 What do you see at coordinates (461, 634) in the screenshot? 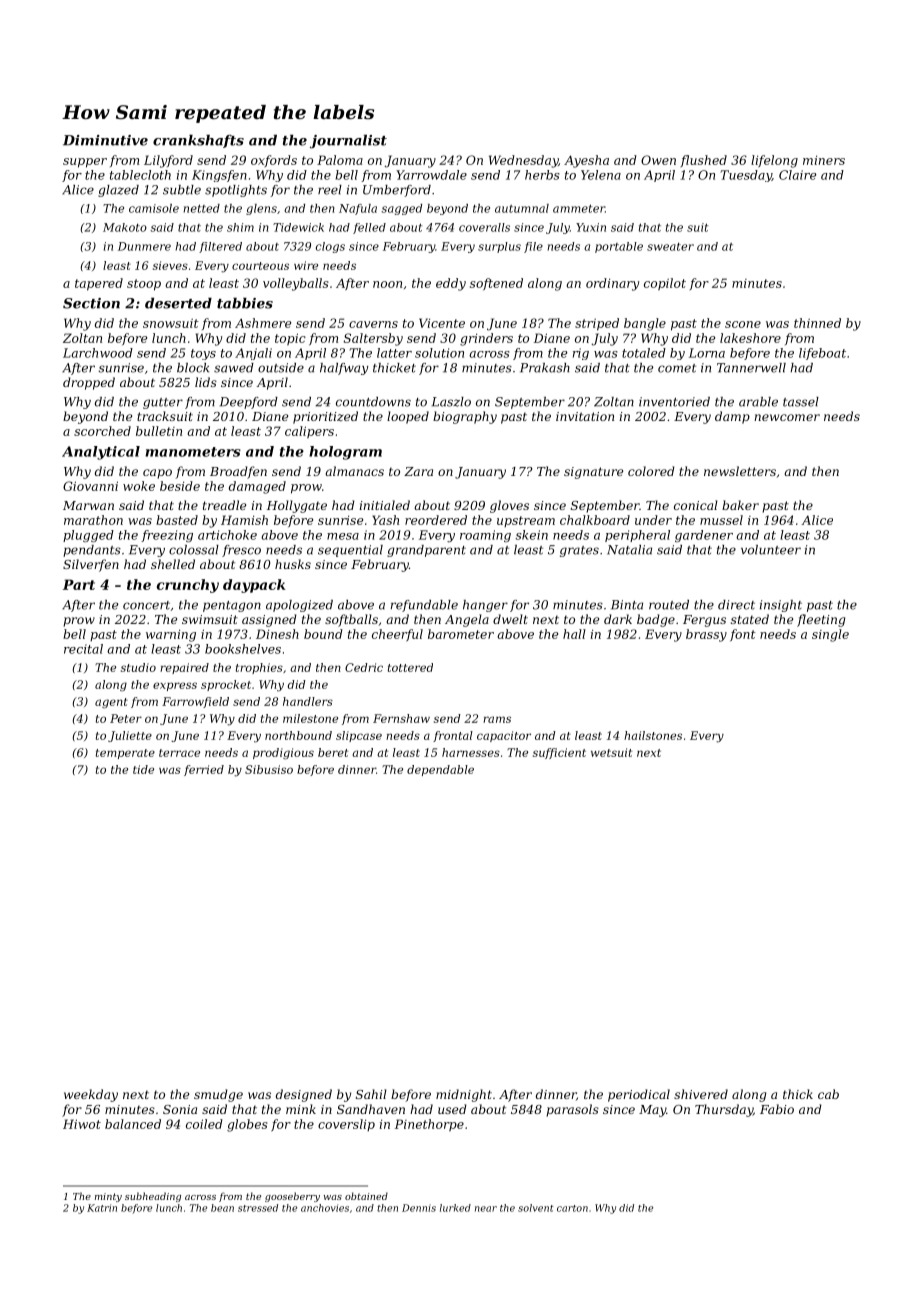
I see `barometer` at bounding box center [461, 634].
